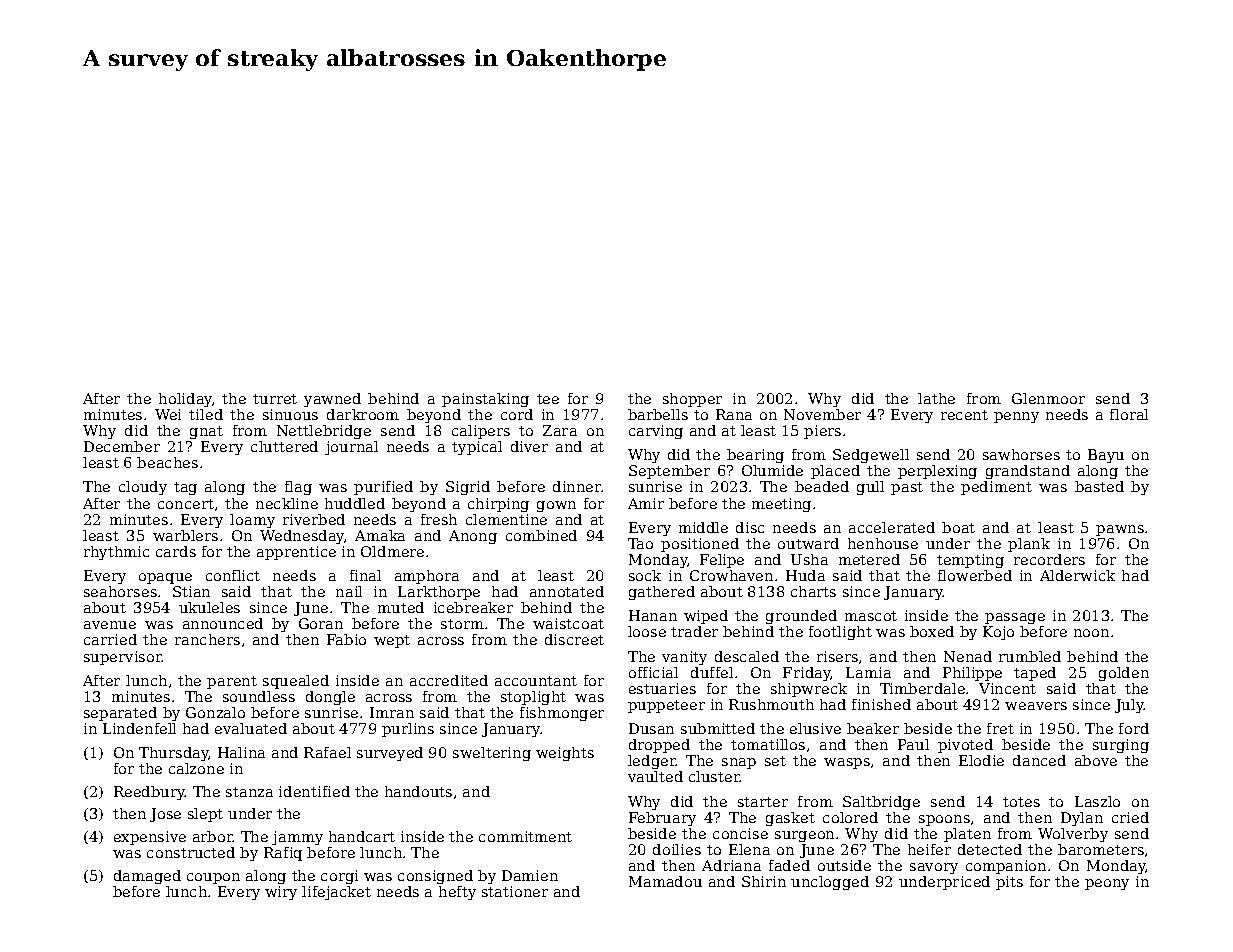 Image resolution: width=1233 pixels, height=952 pixels. Describe the element at coordinates (149, 793) in the screenshot. I see `Reedbury` at that location.
